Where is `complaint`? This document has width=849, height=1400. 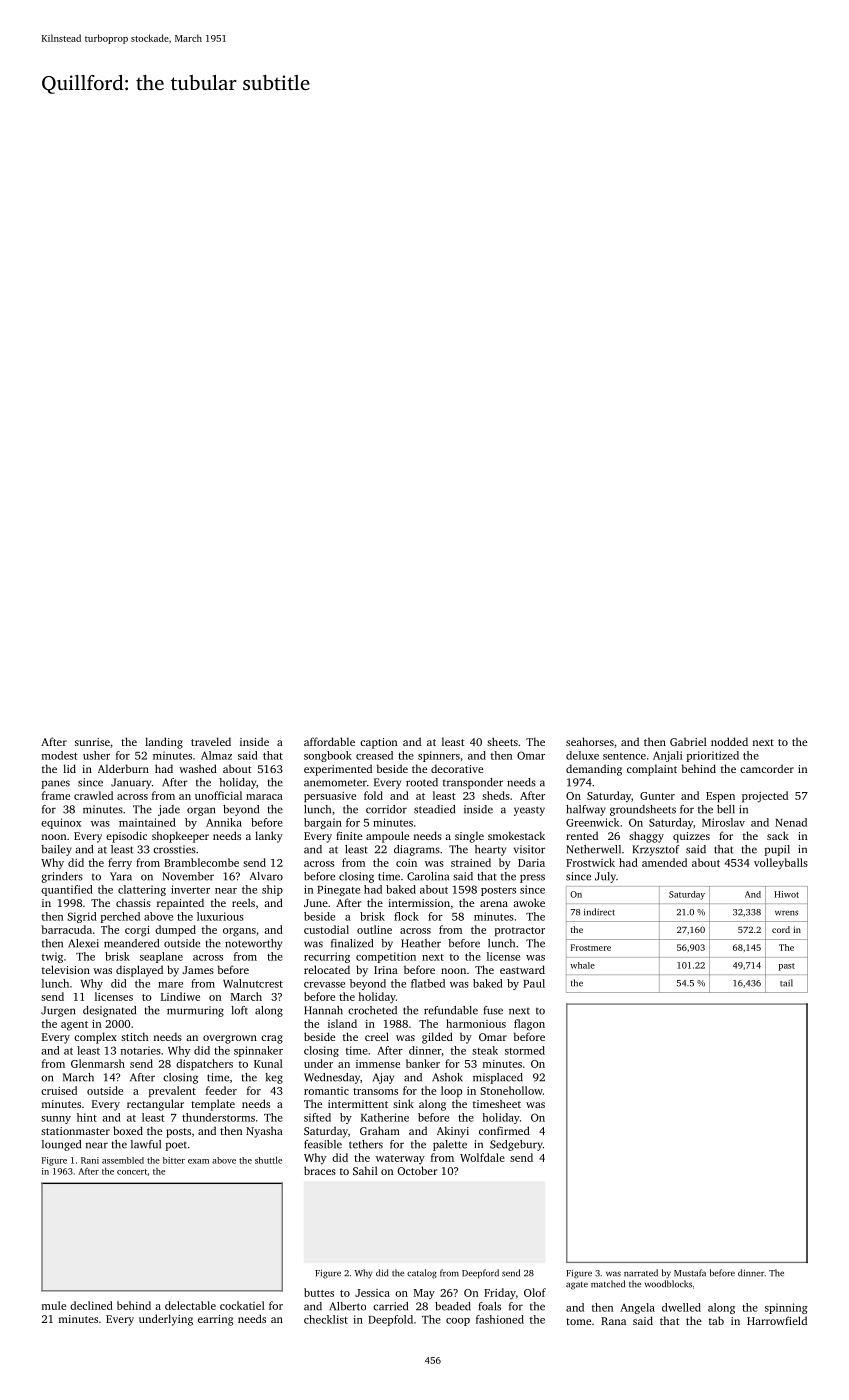
complaint is located at coordinates (652, 770).
